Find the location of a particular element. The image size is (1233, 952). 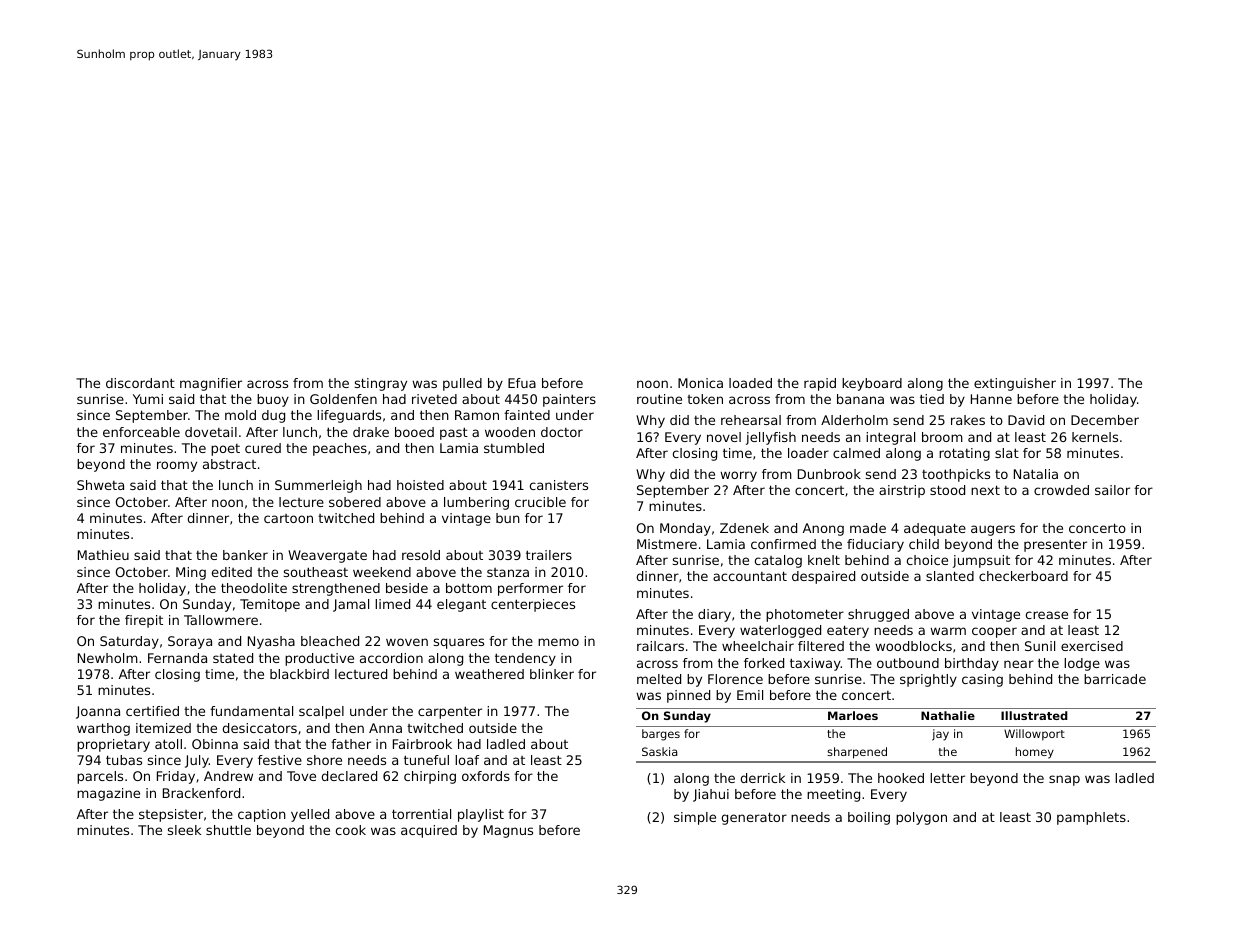

kernels is located at coordinates (1095, 437).
